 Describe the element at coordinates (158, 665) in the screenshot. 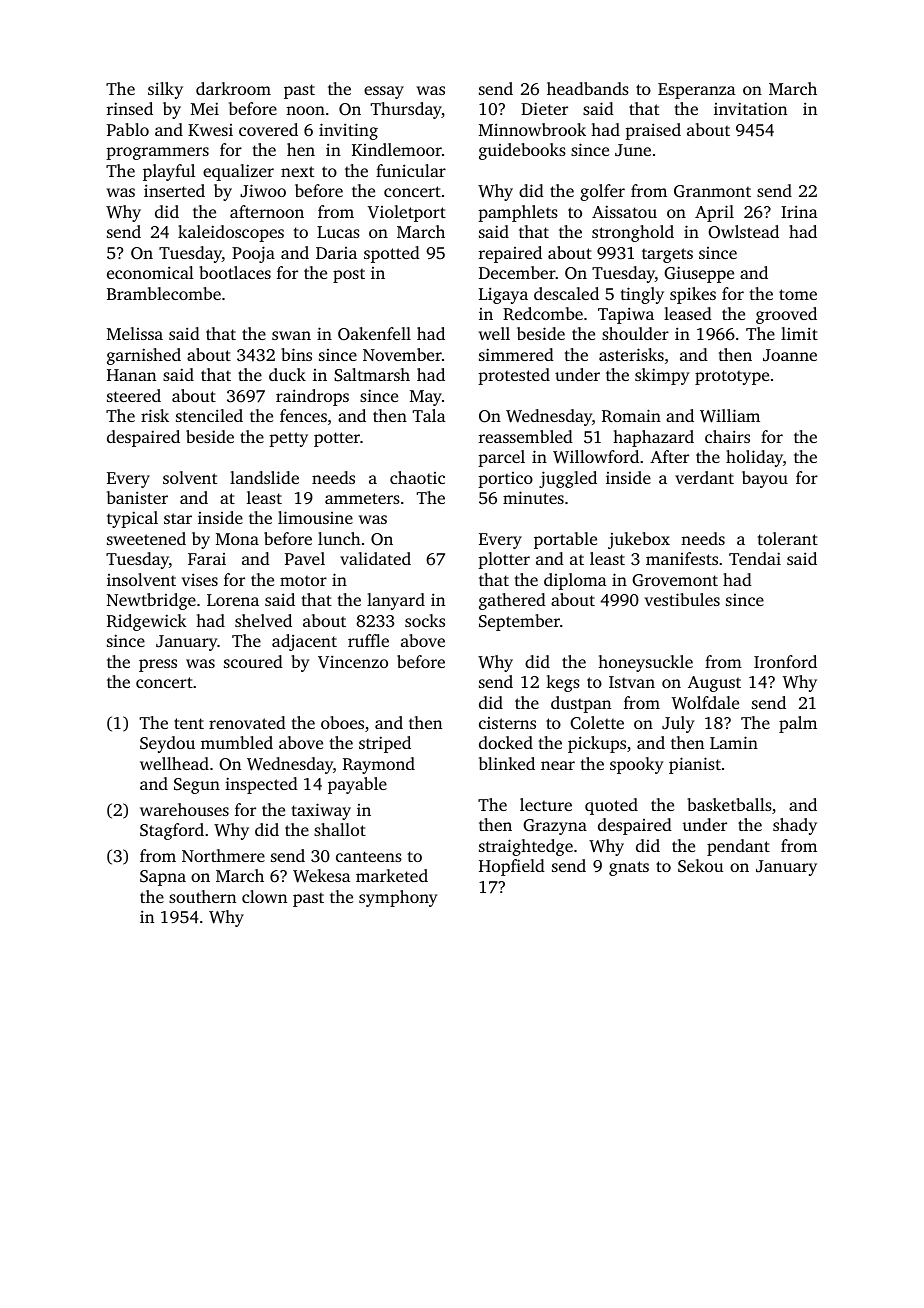

I see `press` at that location.
